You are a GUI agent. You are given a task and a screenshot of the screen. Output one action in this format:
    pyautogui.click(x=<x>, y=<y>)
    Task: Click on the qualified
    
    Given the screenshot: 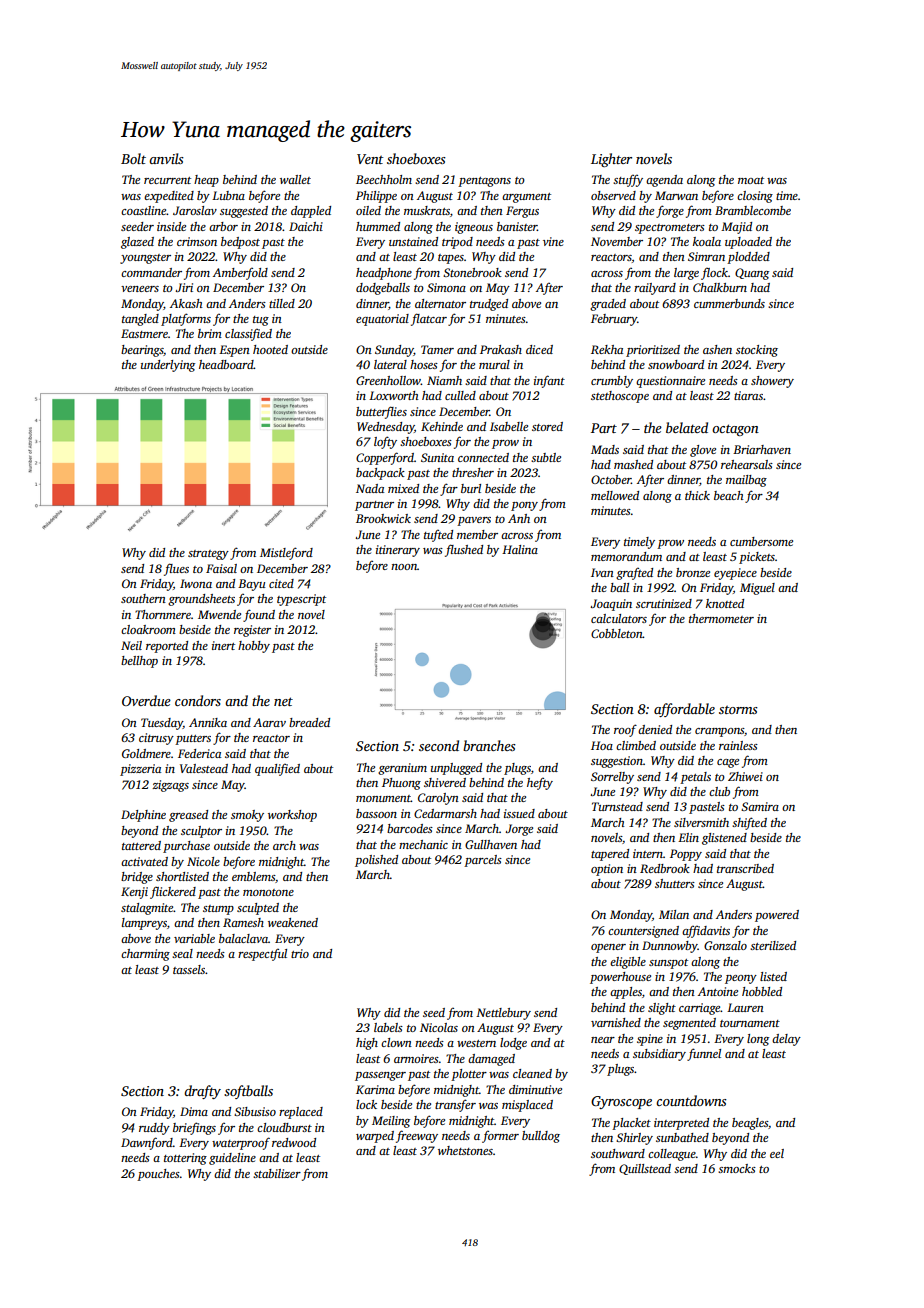 What is the action you would take?
    pyautogui.click(x=277, y=770)
